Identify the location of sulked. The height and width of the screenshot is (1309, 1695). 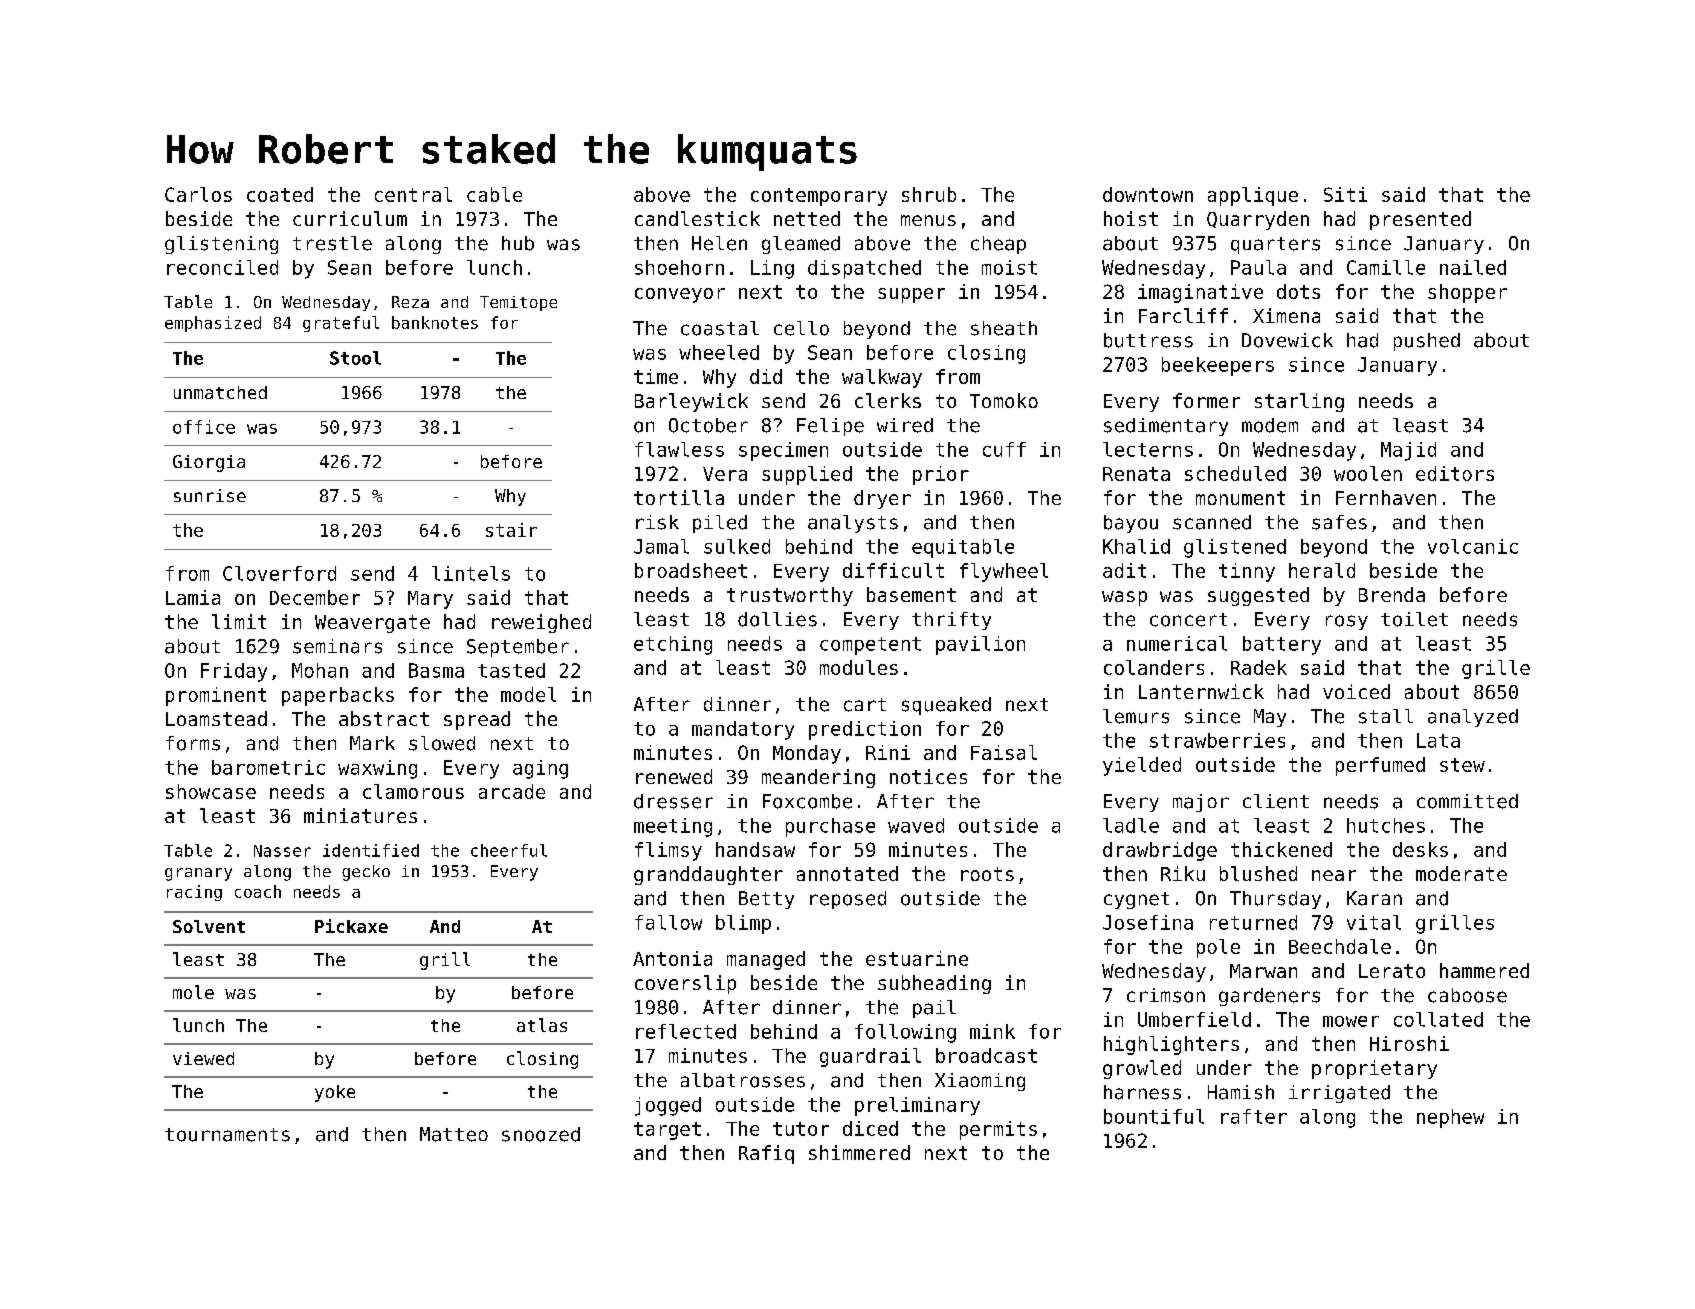
(737, 546).
